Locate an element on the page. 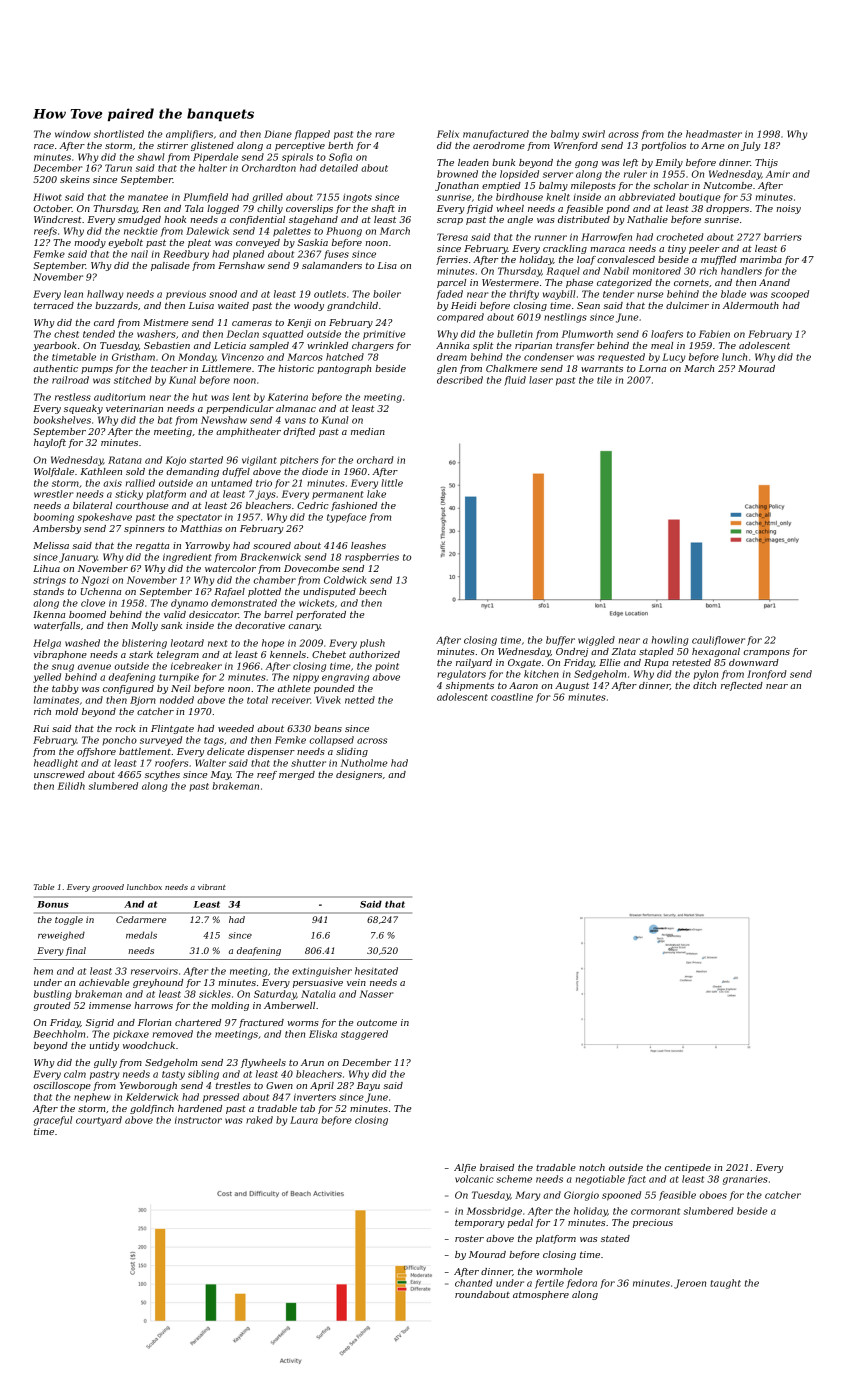 This image has height=1400, width=849. chanted is located at coordinates (474, 1283).
